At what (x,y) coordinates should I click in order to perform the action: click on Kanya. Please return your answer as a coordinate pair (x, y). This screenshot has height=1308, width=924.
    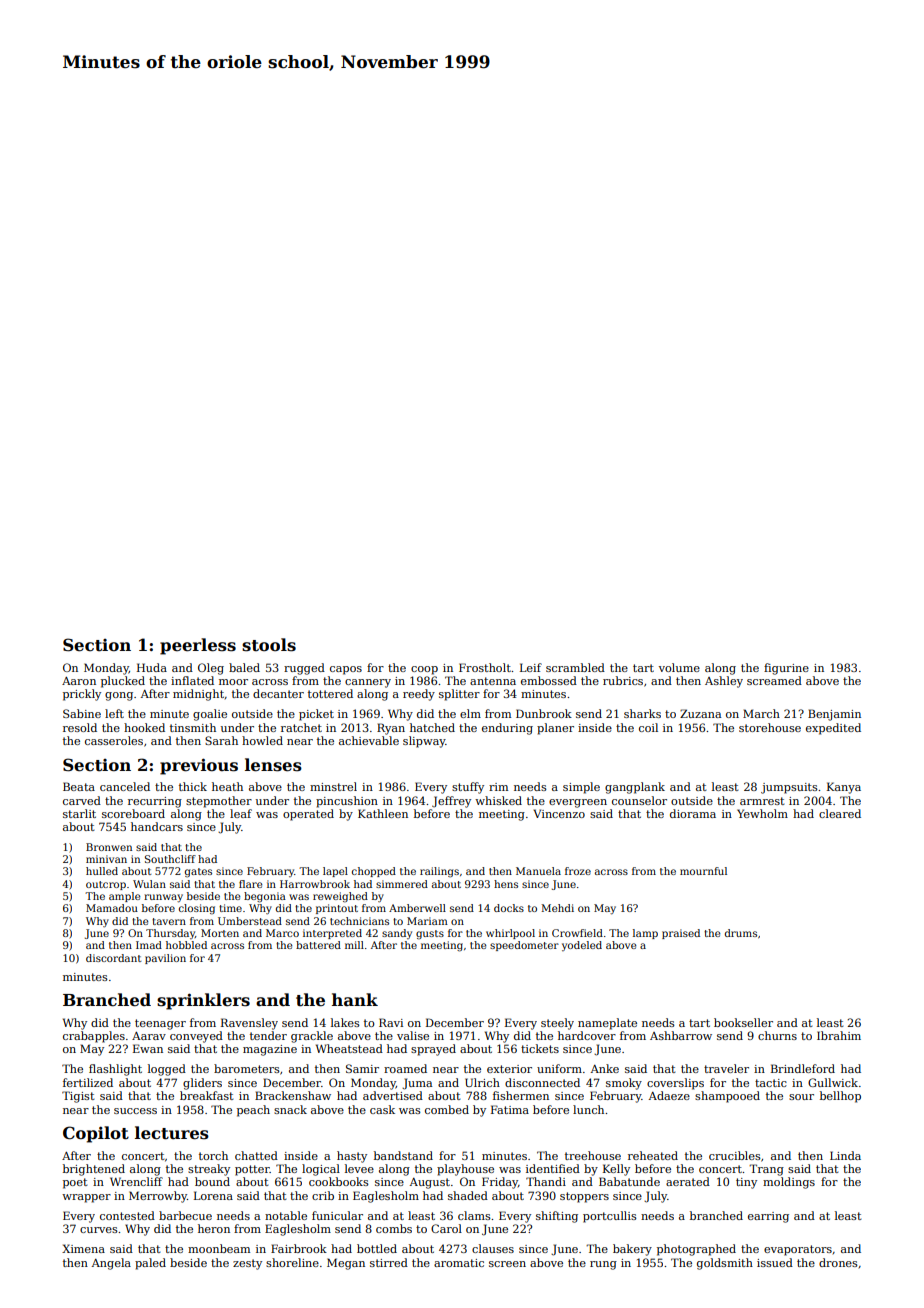
    Looking at the image, I should click on (844, 788).
